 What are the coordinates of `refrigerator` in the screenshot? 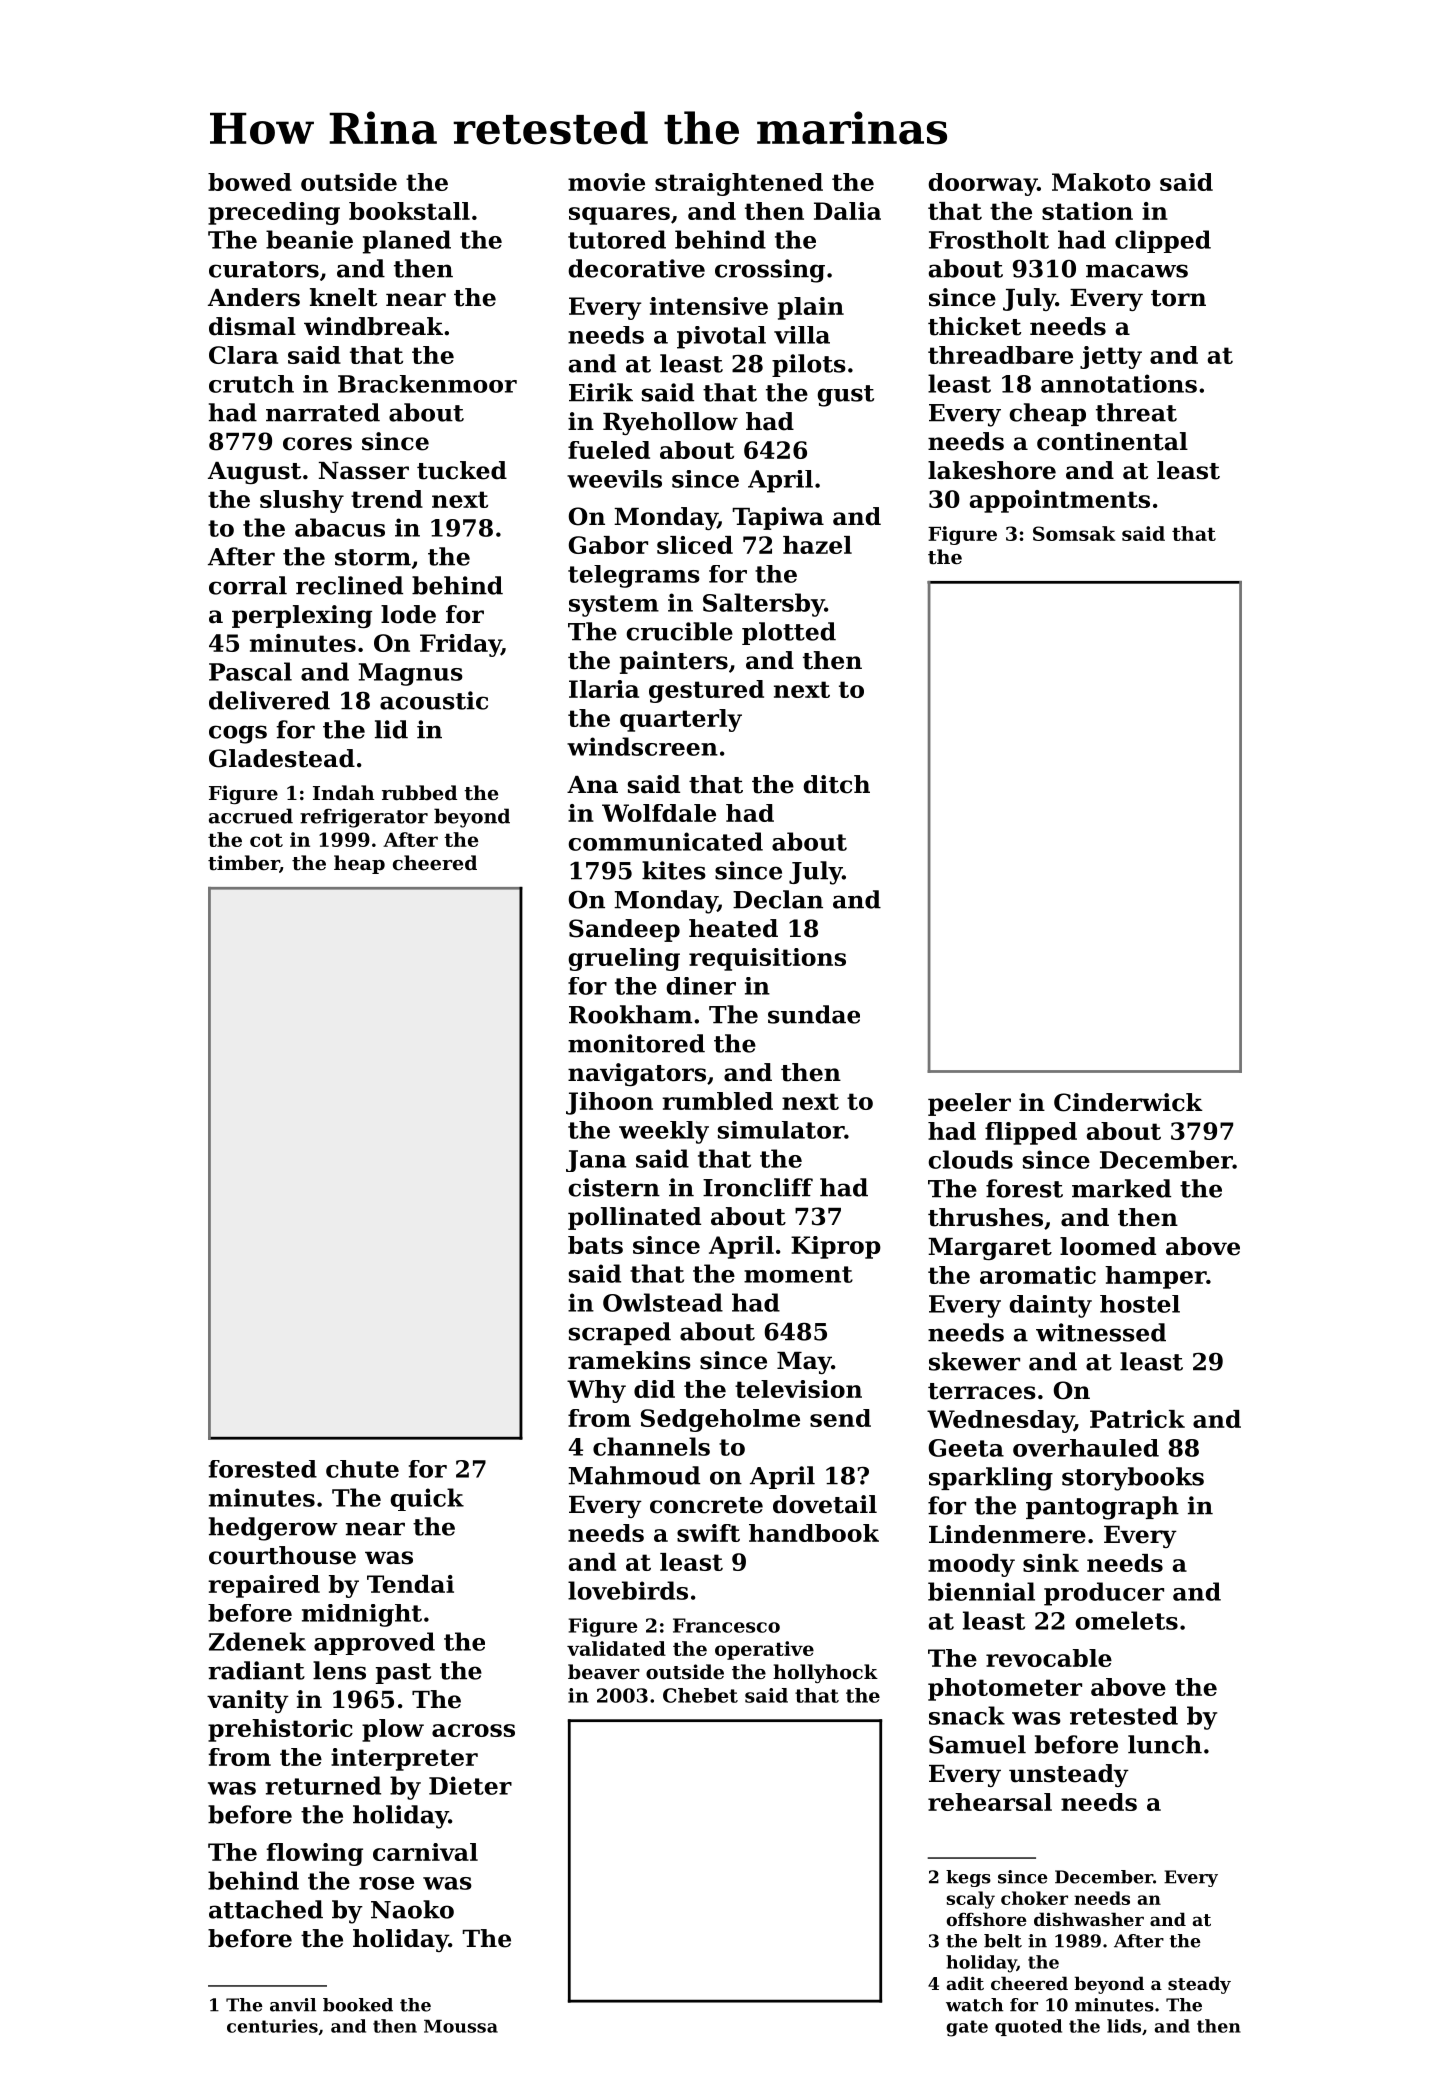 It's located at (364, 818).
